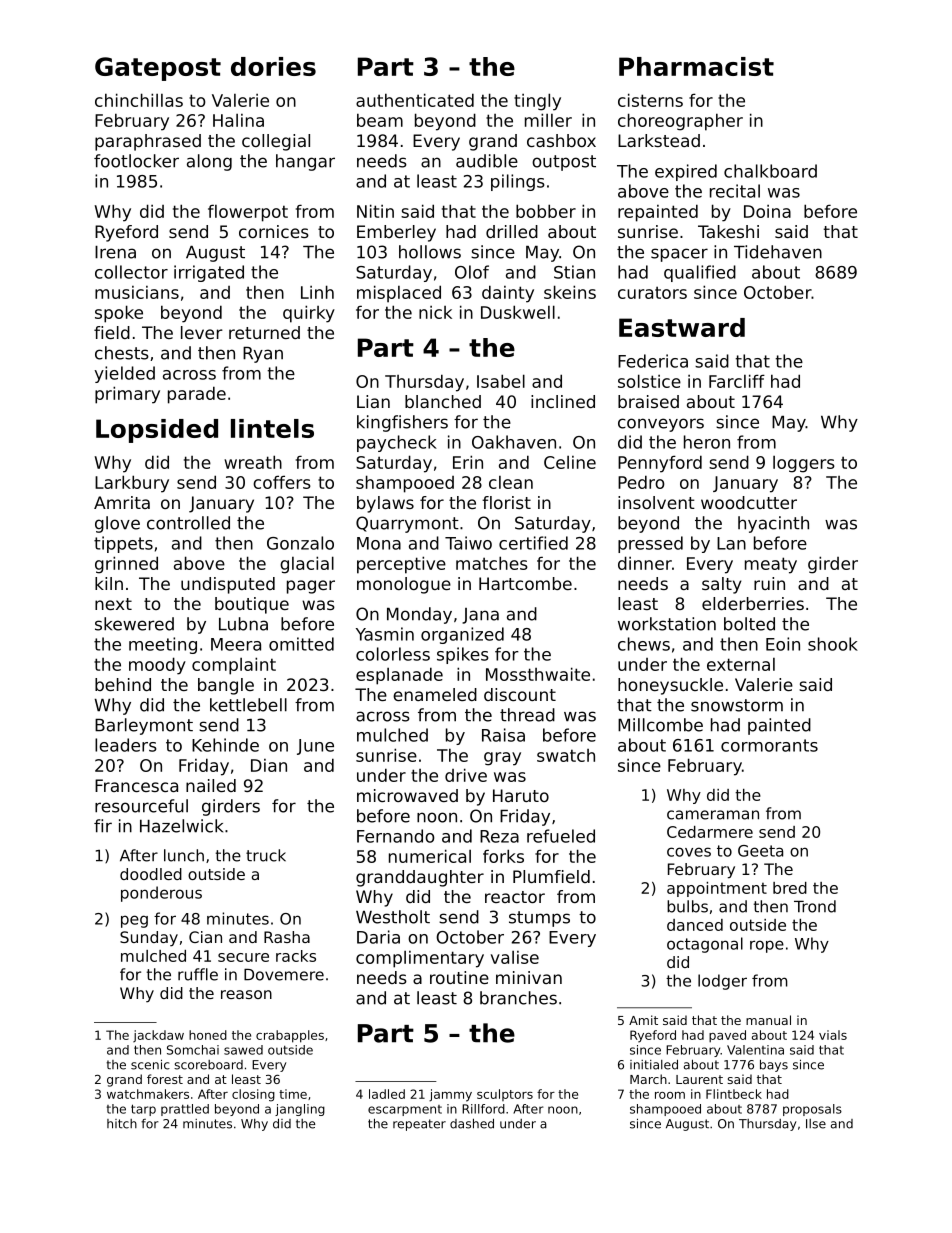 The width and height of the screenshot is (952, 1233). Describe the element at coordinates (538, 674) in the screenshot. I see `Mossthwaite` at that location.
